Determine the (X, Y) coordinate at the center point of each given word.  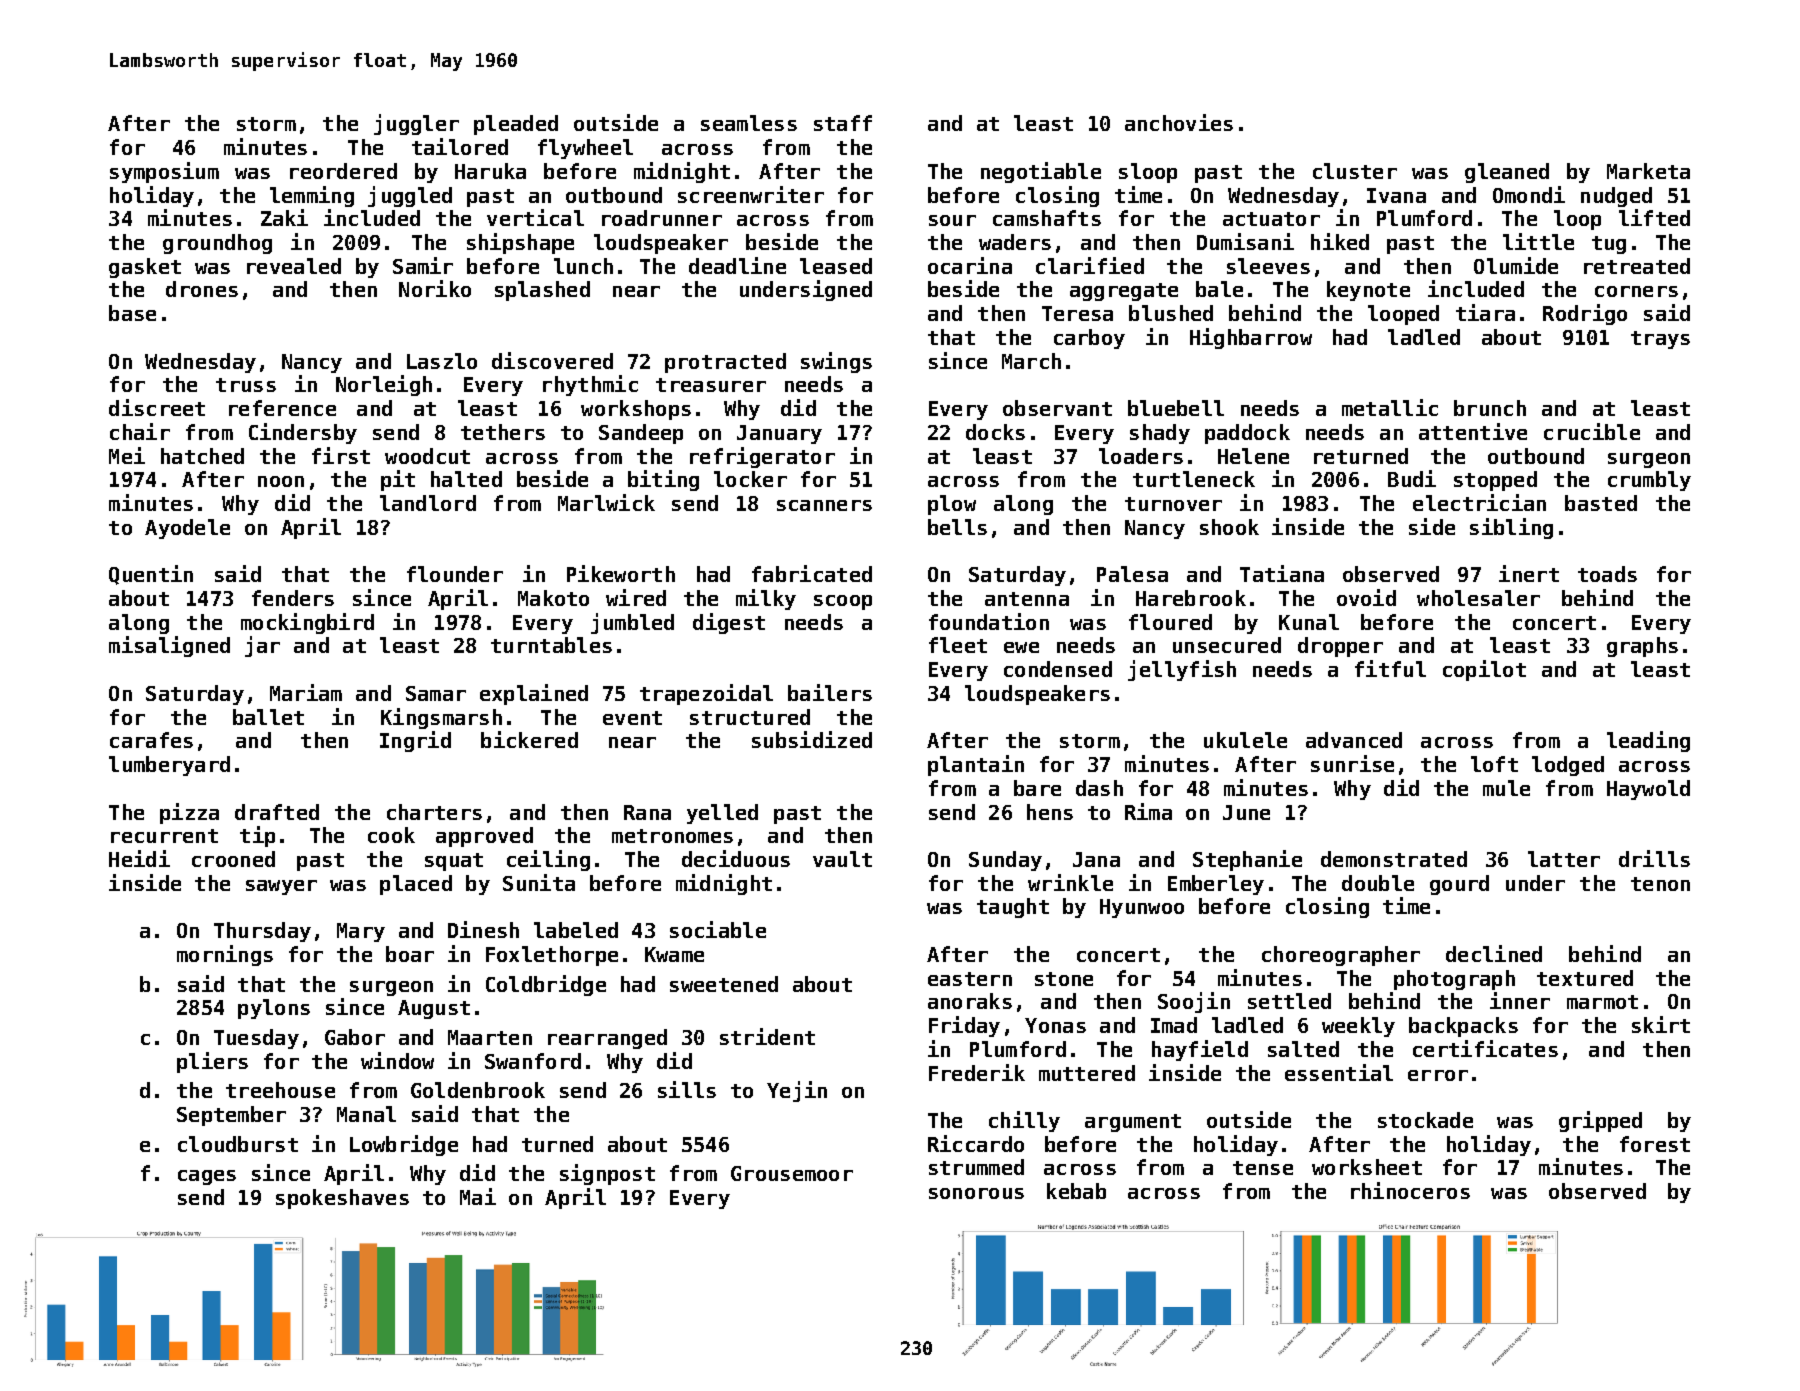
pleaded (516, 125)
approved (484, 837)
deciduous (736, 858)
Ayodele (187, 529)
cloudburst (238, 1144)
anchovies (1179, 122)
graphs (1642, 647)
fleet (958, 645)
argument (1133, 1123)
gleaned (1507, 173)
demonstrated (1394, 859)
